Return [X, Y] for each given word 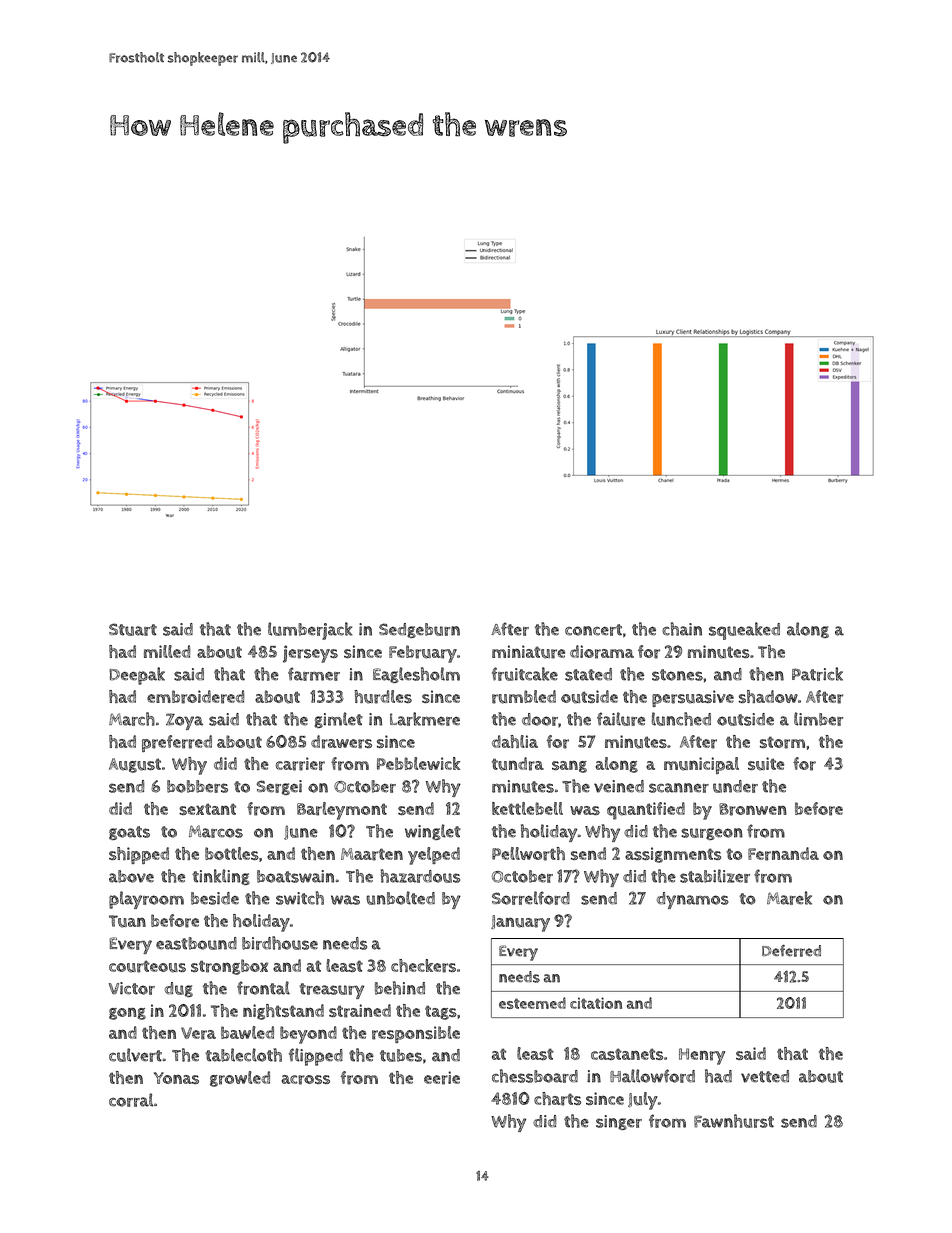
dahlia [515, 741]
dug [179, 989]
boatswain [295, 876]
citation [596, 1003]
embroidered [195, 697]
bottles [232, 853]
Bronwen [753, 809]
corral [131, 1100]
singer [619, 1122]
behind [400, 988]
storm [782, 742]
